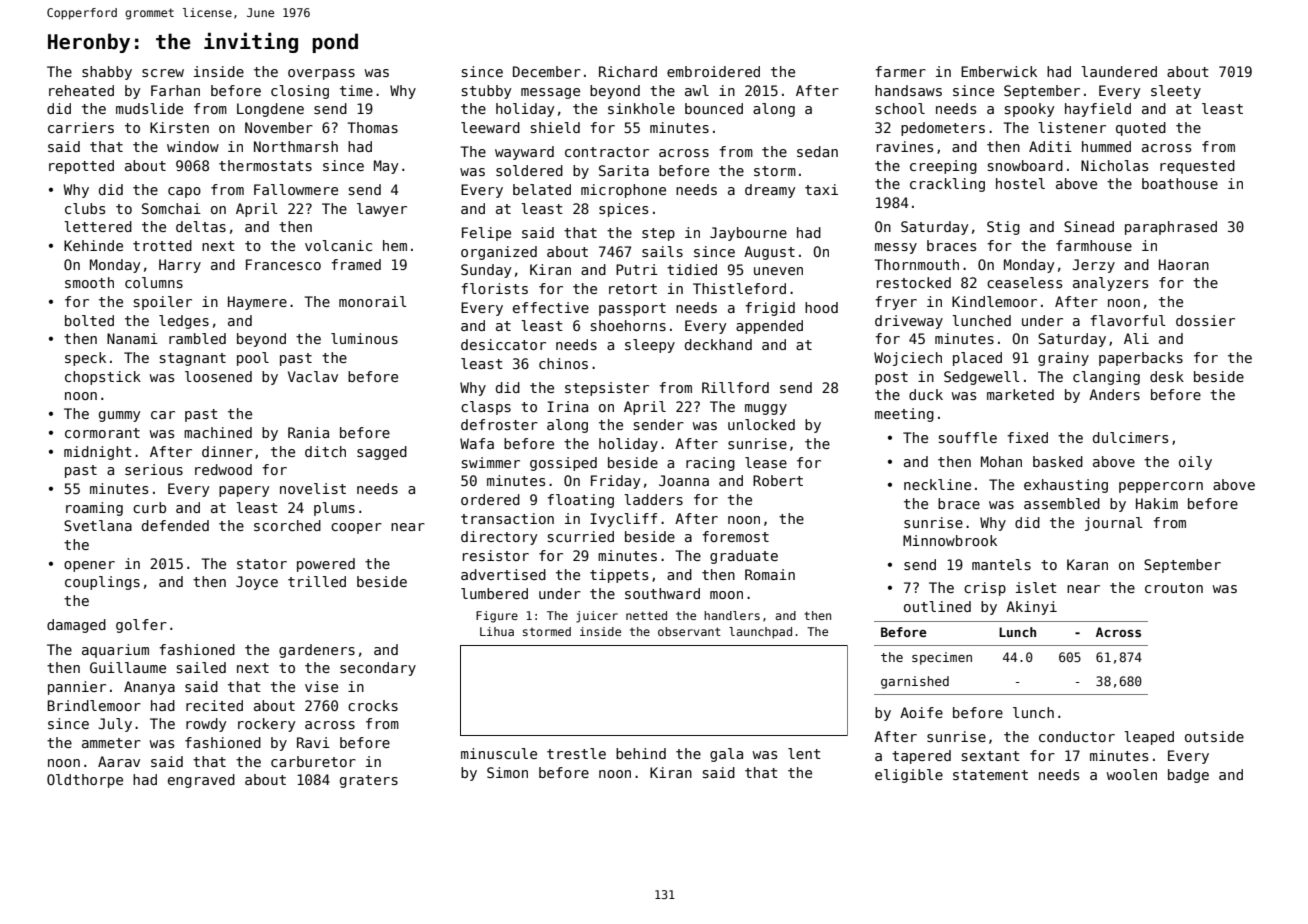 Image resolution: width=1308 pixels, height=924 pixels. Describe the element at coordinates (85, 781) in the document. I see `Oldthorpe` at that location.
